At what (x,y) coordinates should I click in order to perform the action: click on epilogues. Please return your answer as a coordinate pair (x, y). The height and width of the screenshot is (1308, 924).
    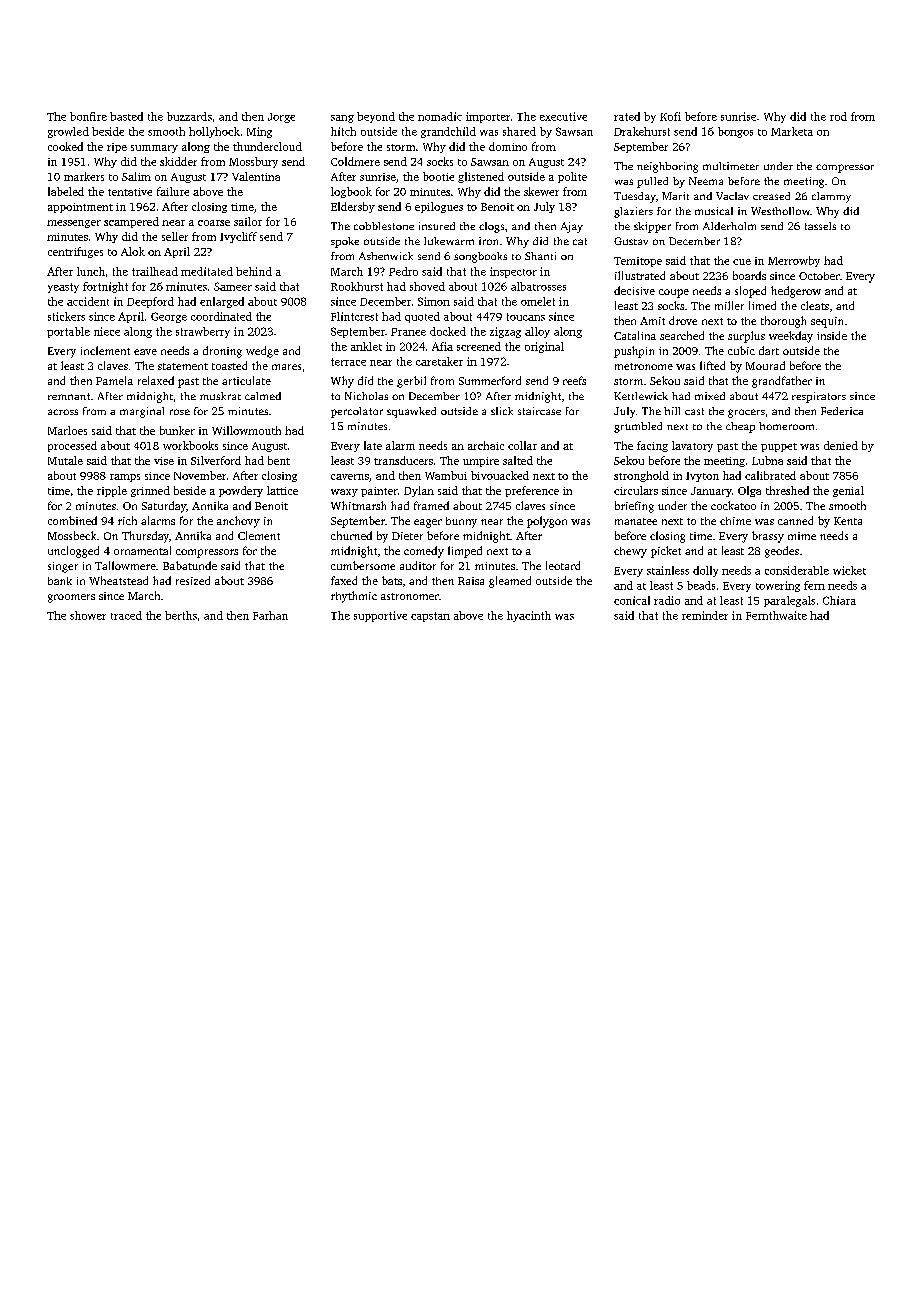
    Looking at the image, I should click on (439, 207).
